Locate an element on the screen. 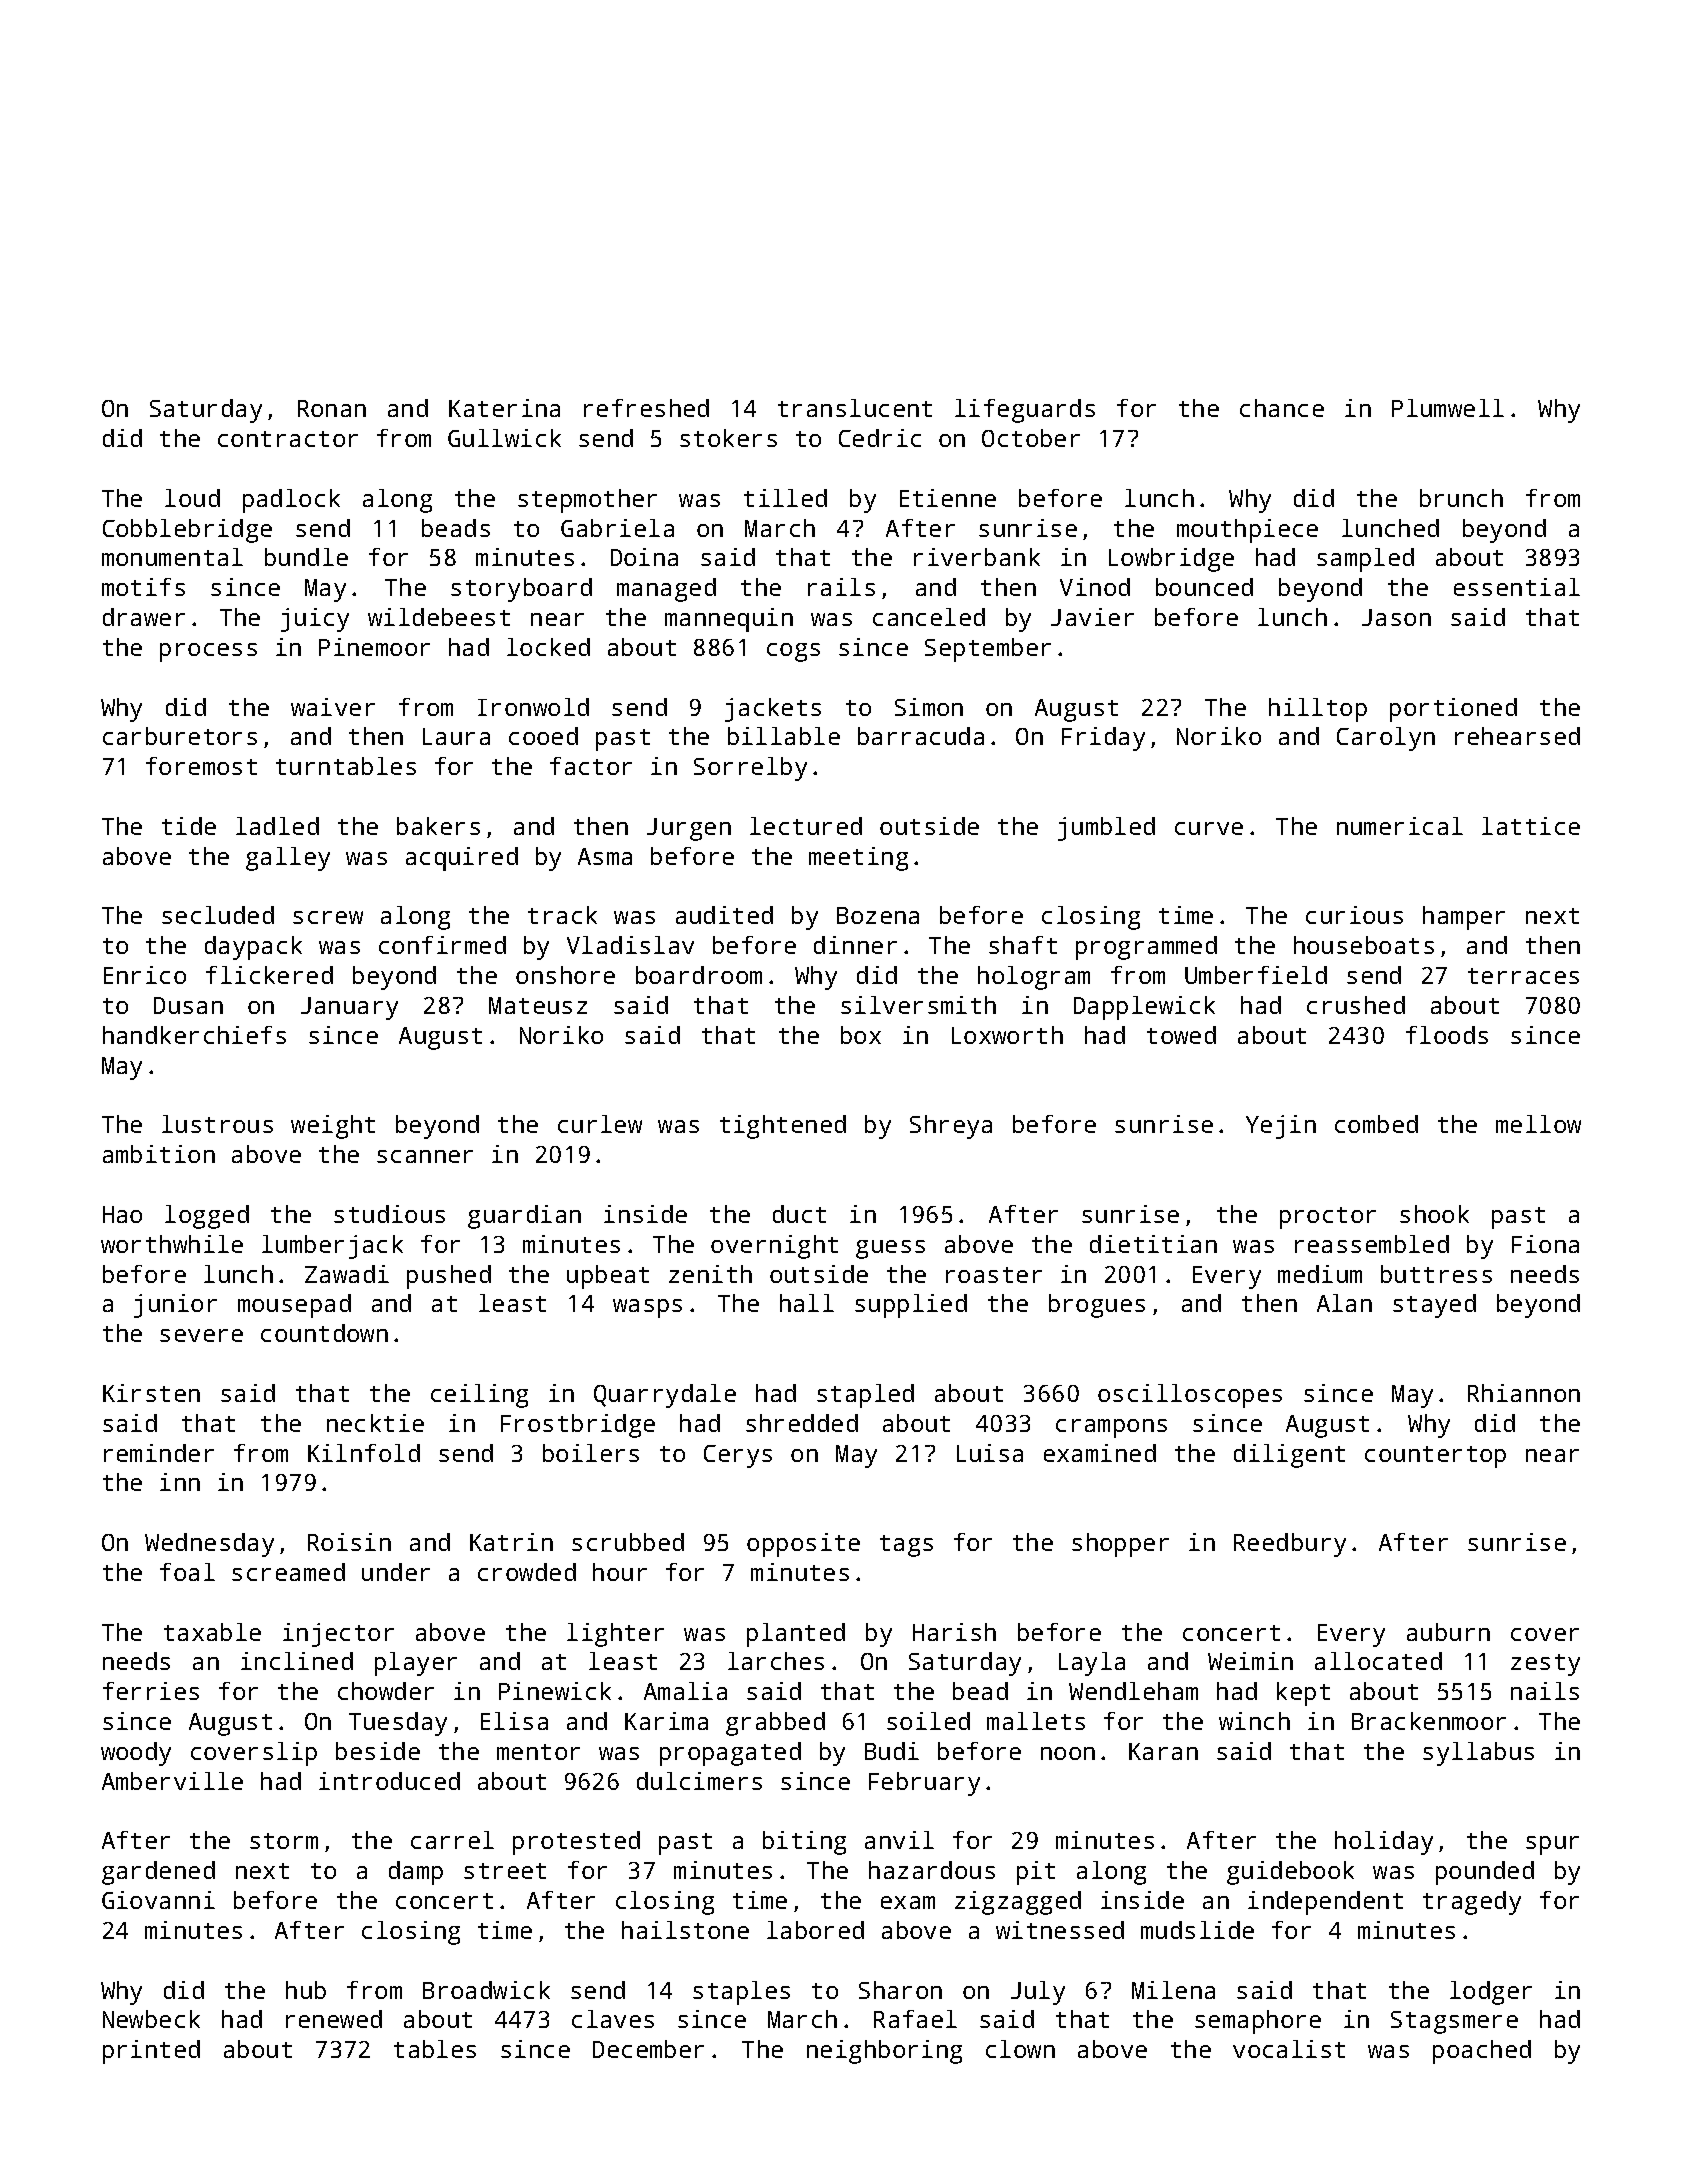  dietitian is located at coordinates (1153, 1244).
